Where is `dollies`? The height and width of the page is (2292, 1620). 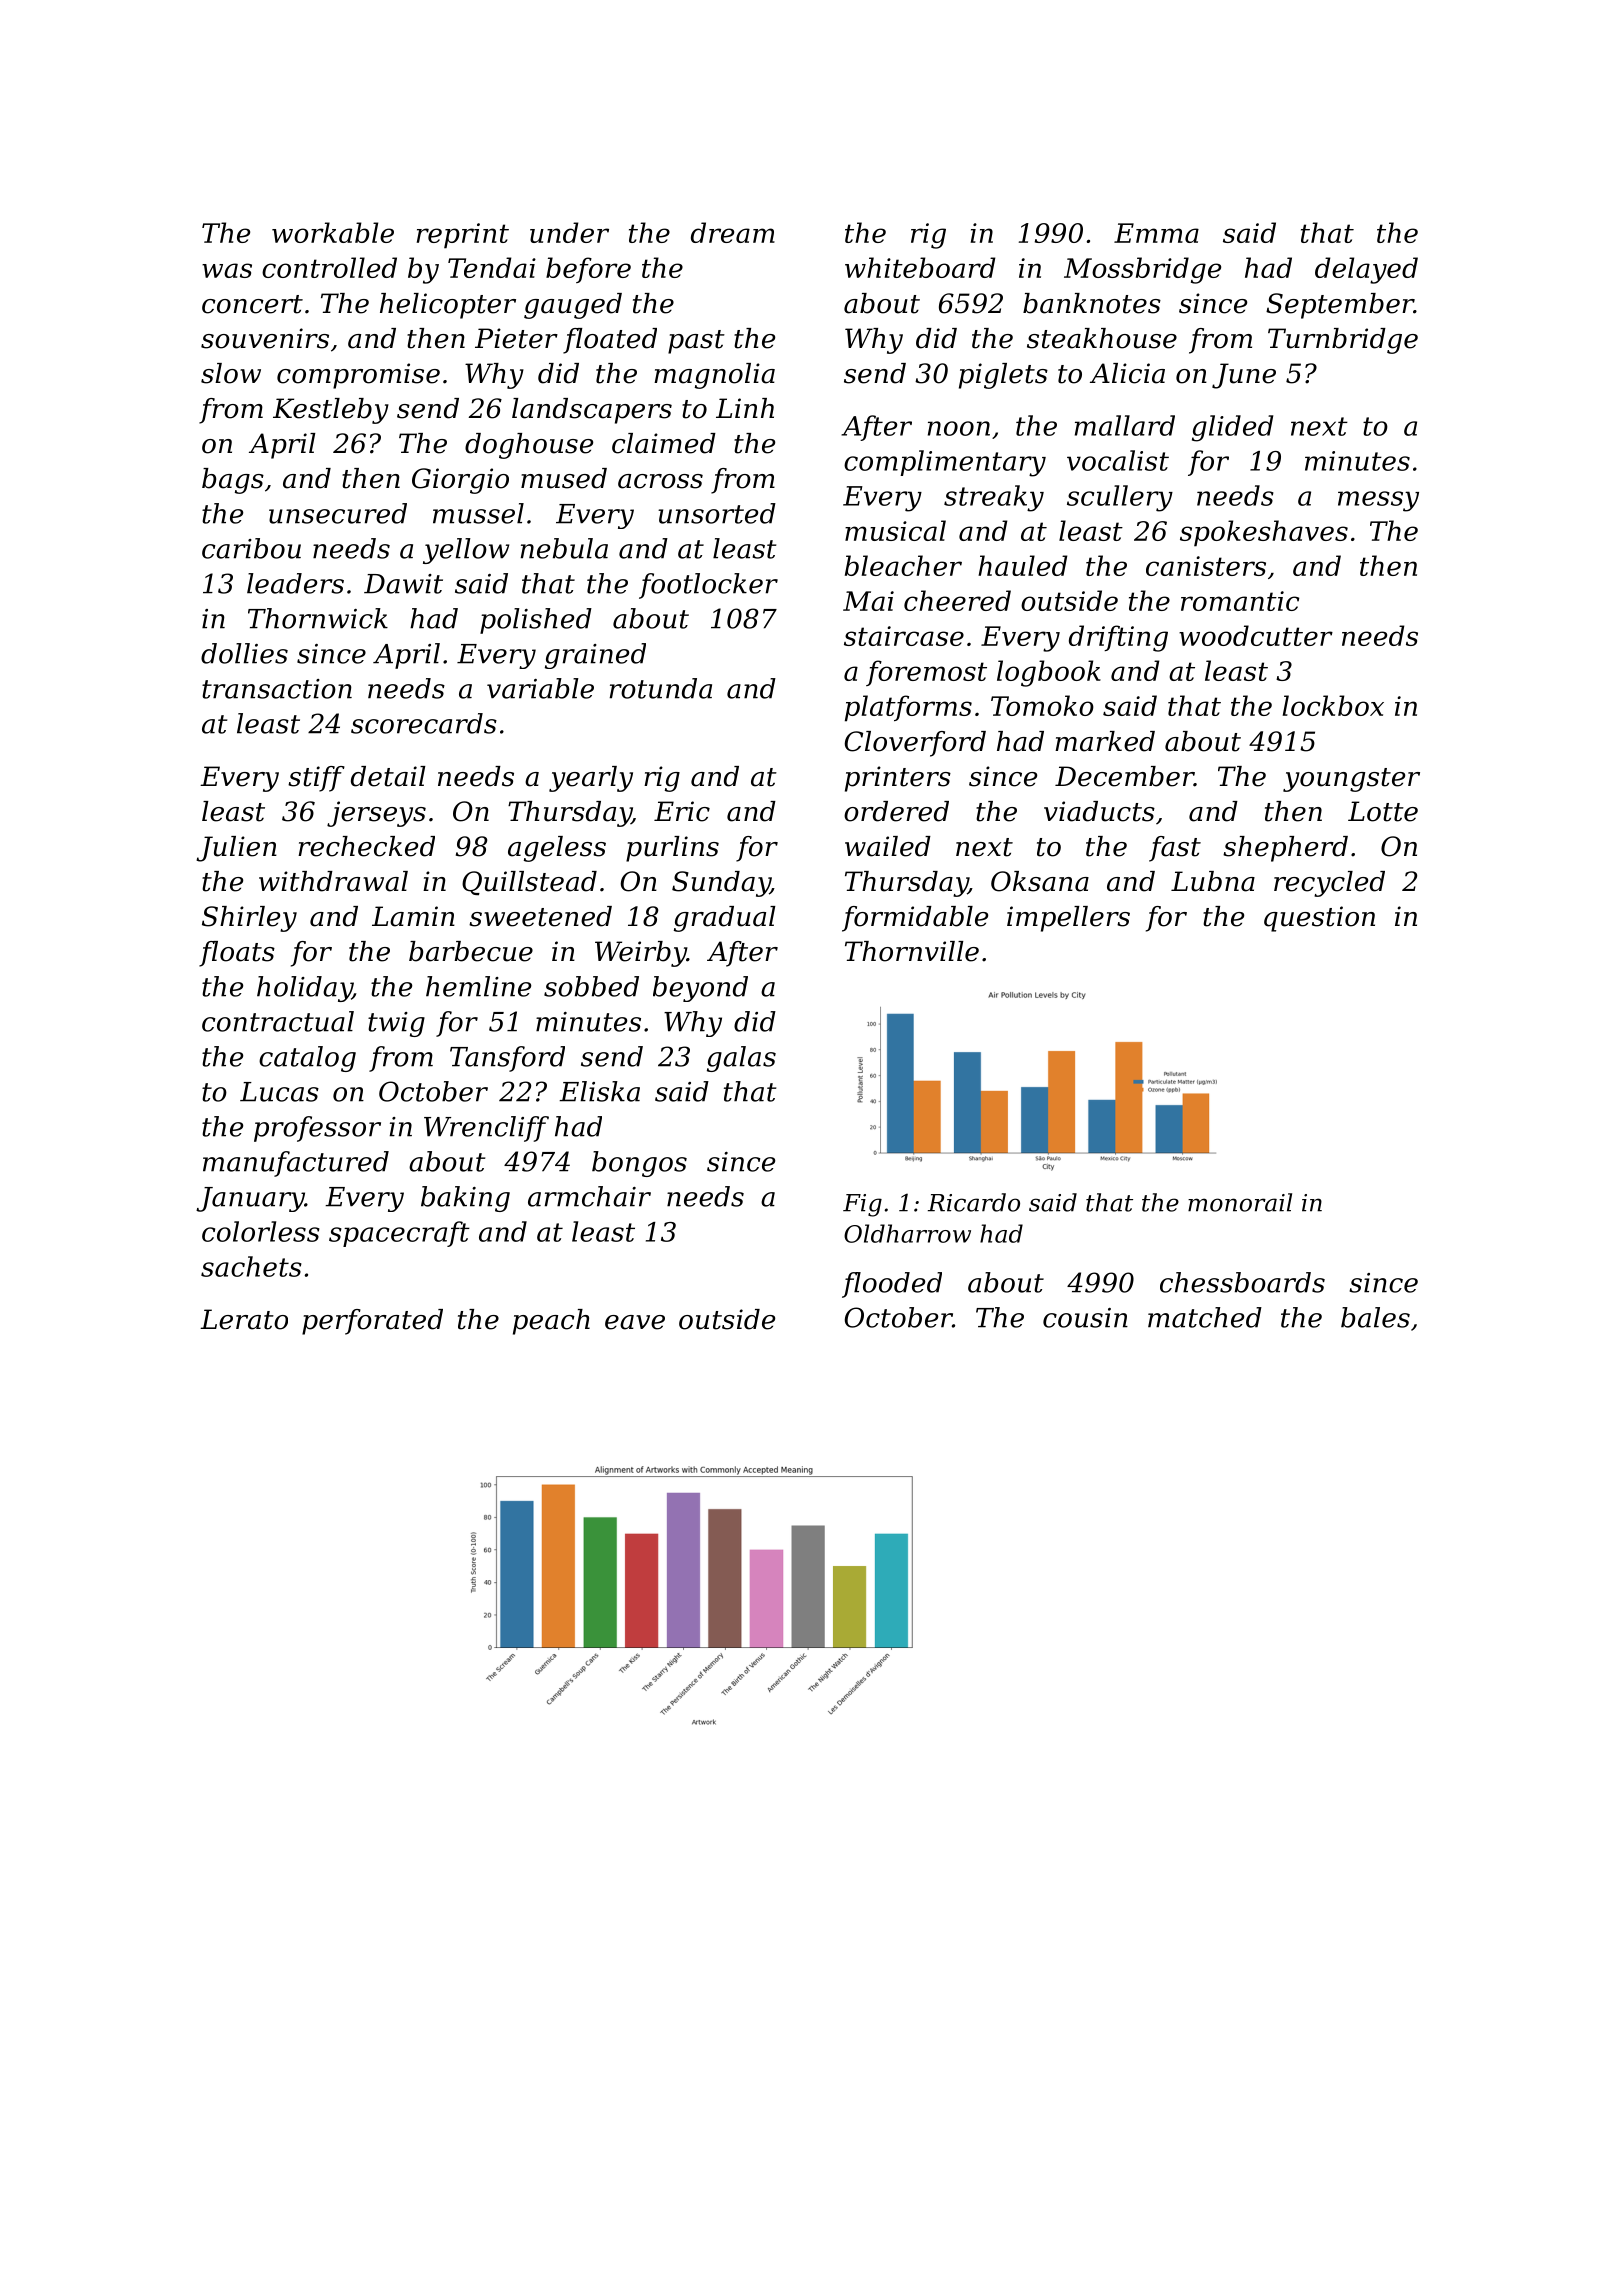
dollies is located at coordinates (244, 653).
